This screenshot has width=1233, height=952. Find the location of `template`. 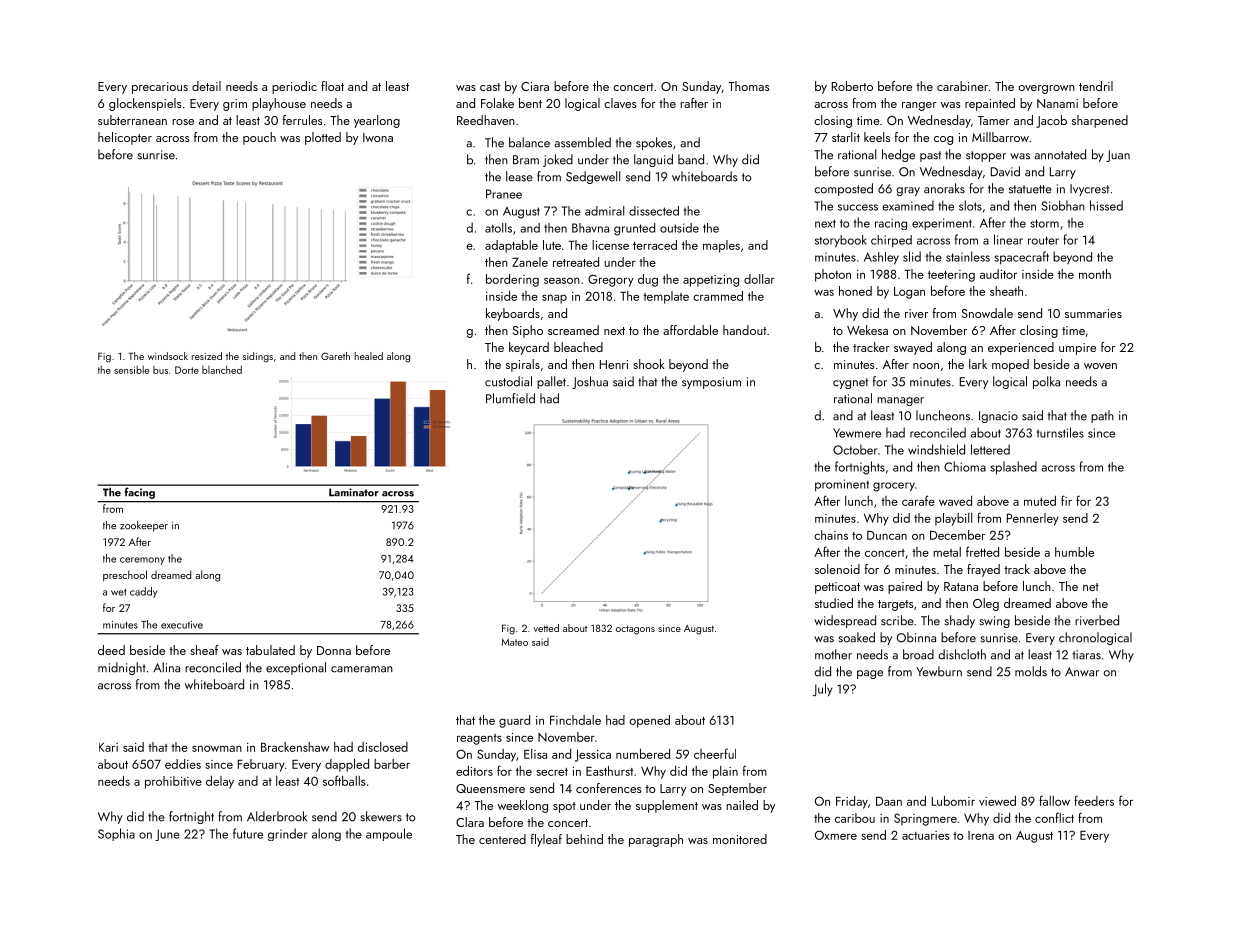

template is located at coordinates (666, 297).
